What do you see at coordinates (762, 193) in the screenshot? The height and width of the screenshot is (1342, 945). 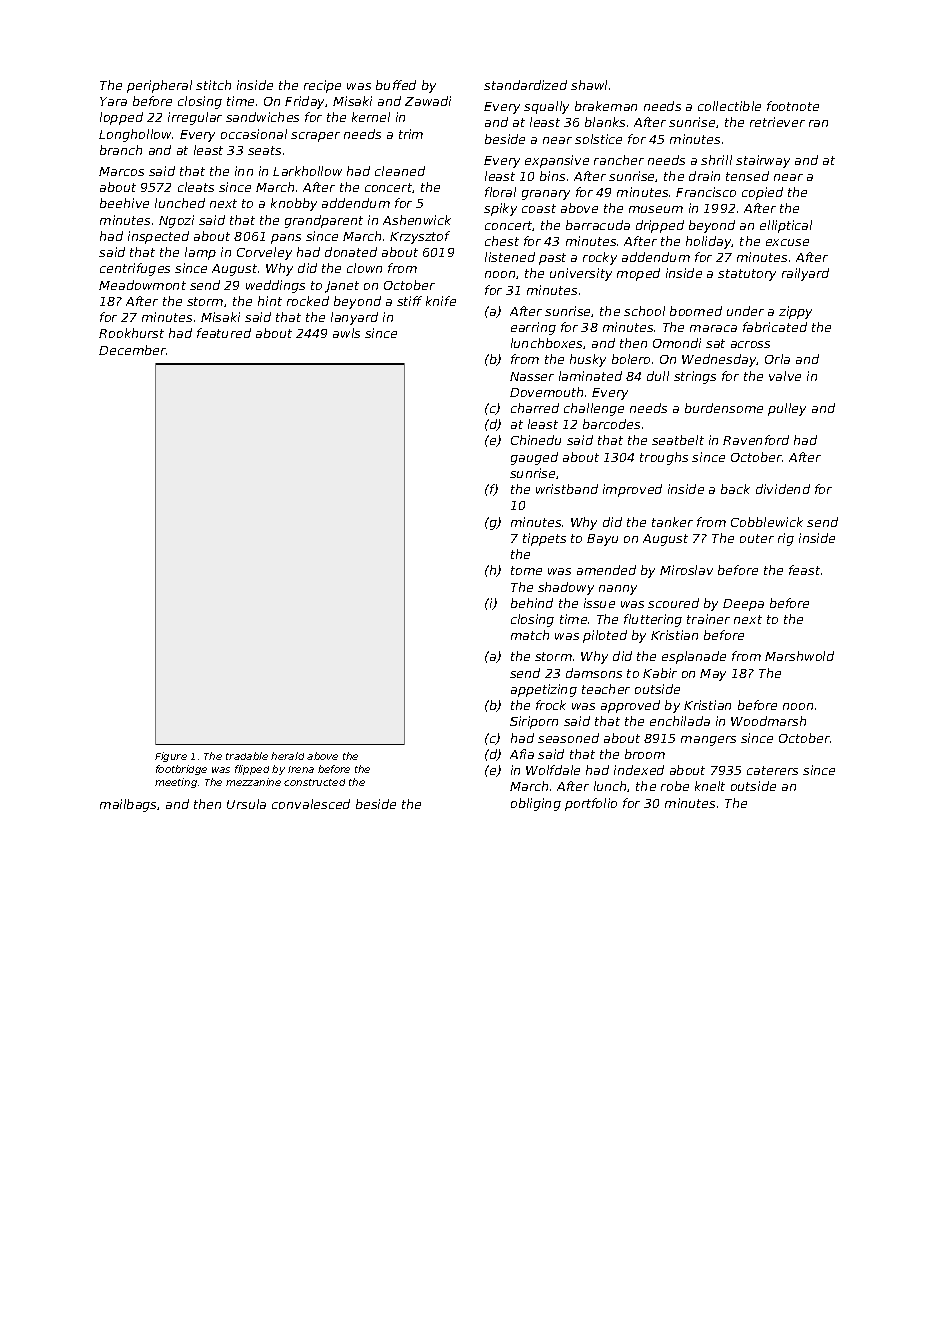 I see `copied` at bounding box center [762, 193].
